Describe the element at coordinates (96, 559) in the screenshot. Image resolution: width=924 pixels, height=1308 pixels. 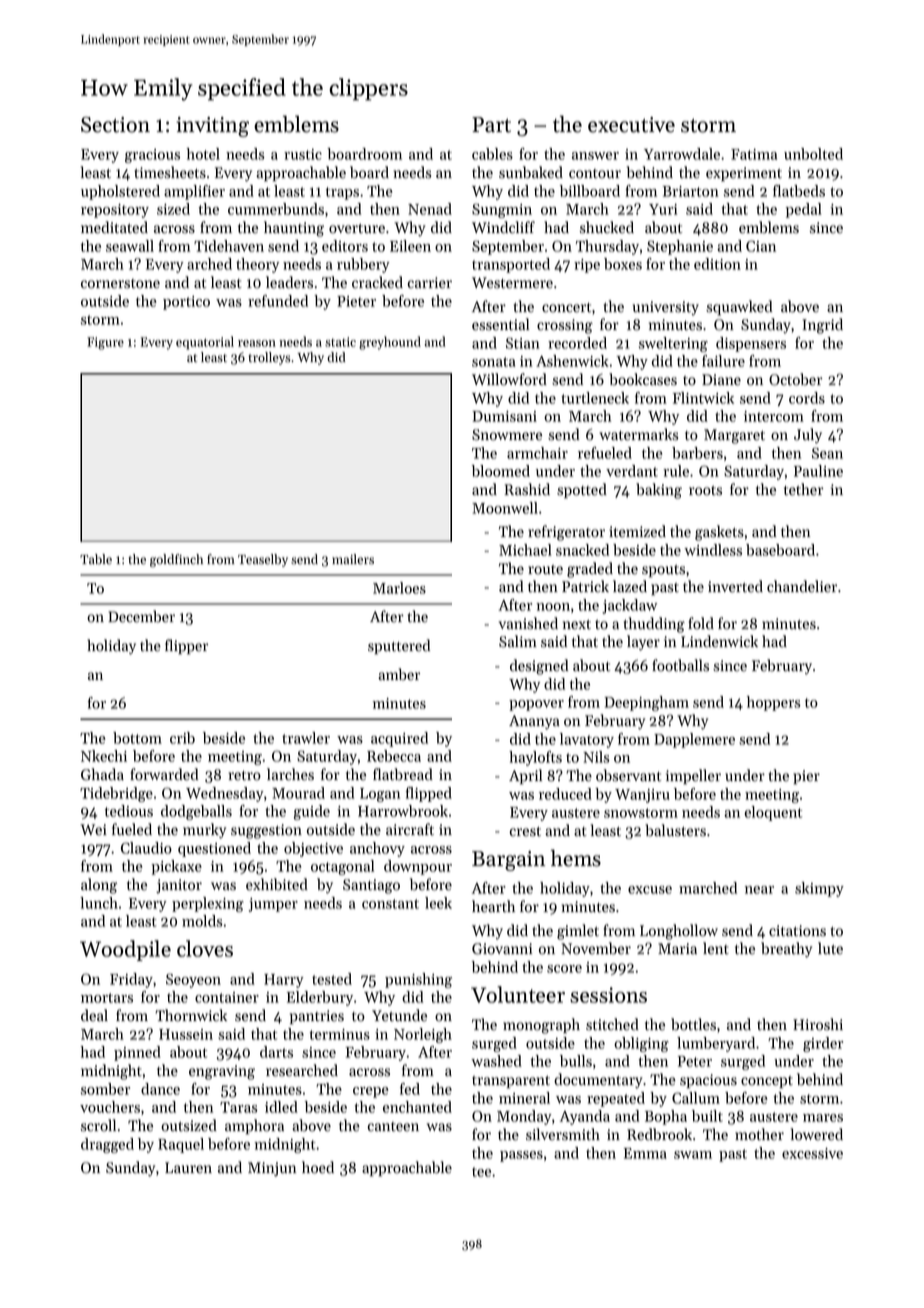
I see `Table` at that location.
